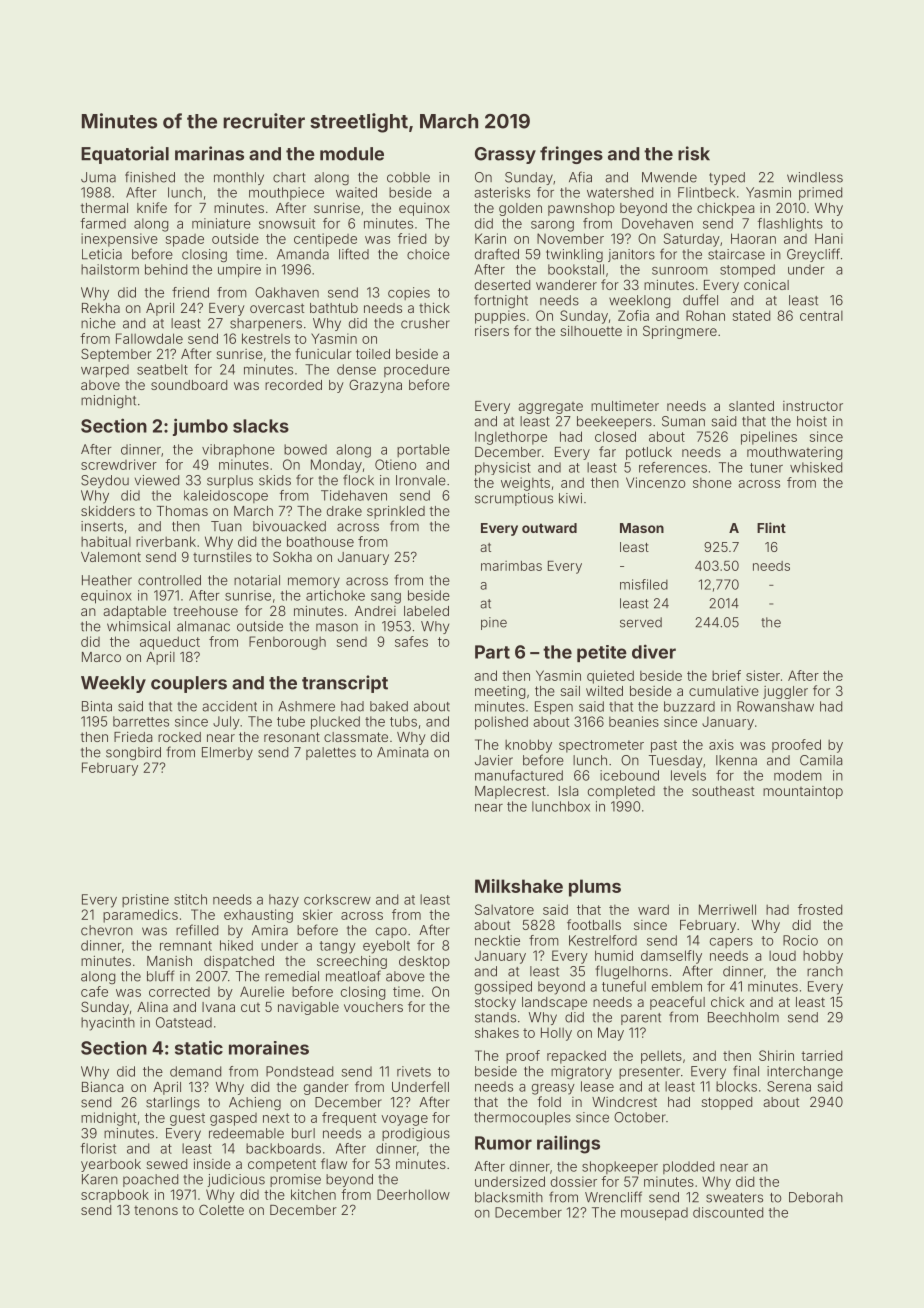 The width and height of the screenshot is (924, 1308). What do you see at coordinates (356, 192) in the screenshot?
I see `waited` at bounding box center [356, 192].
